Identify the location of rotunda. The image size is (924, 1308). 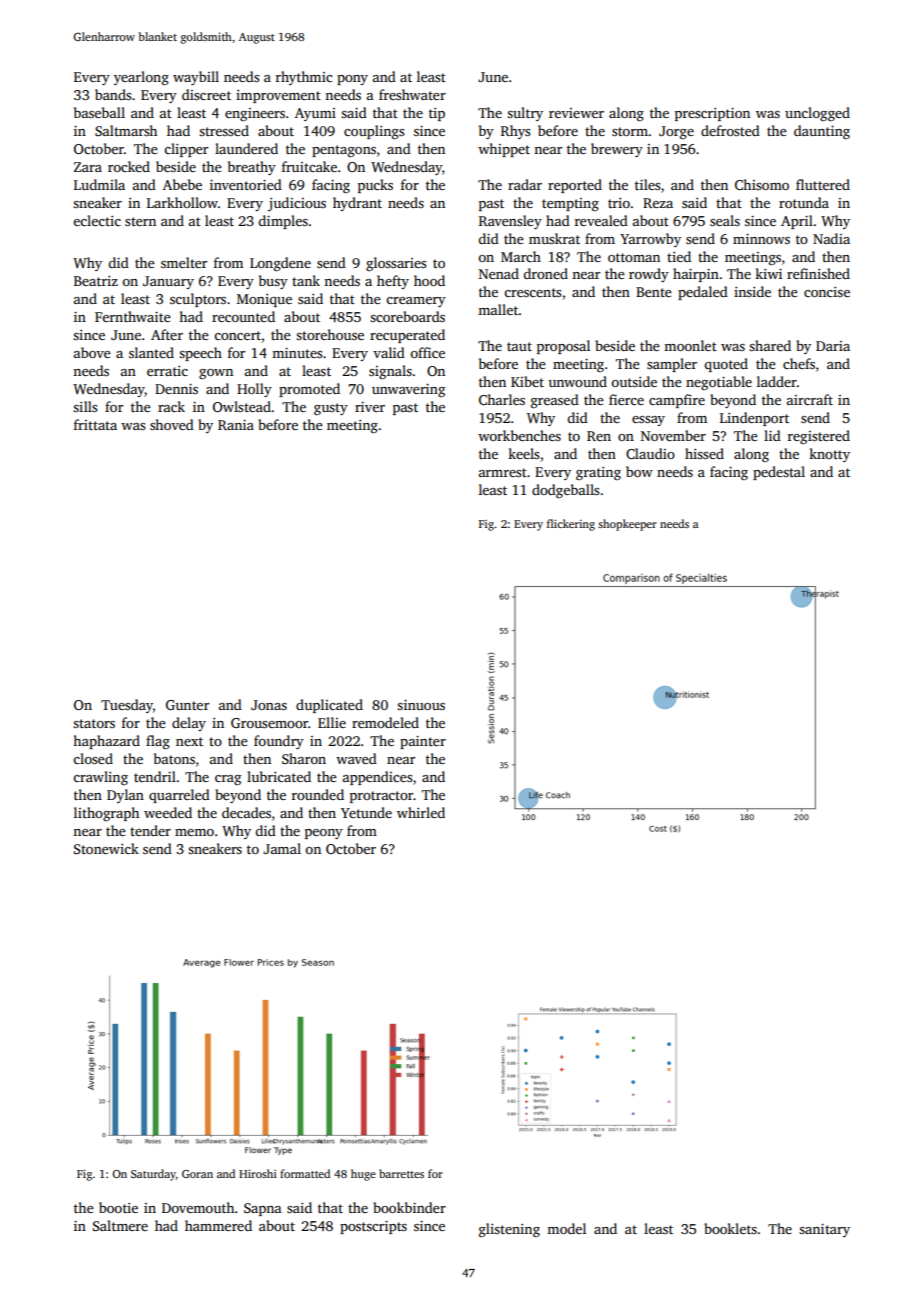
(804, 202).
